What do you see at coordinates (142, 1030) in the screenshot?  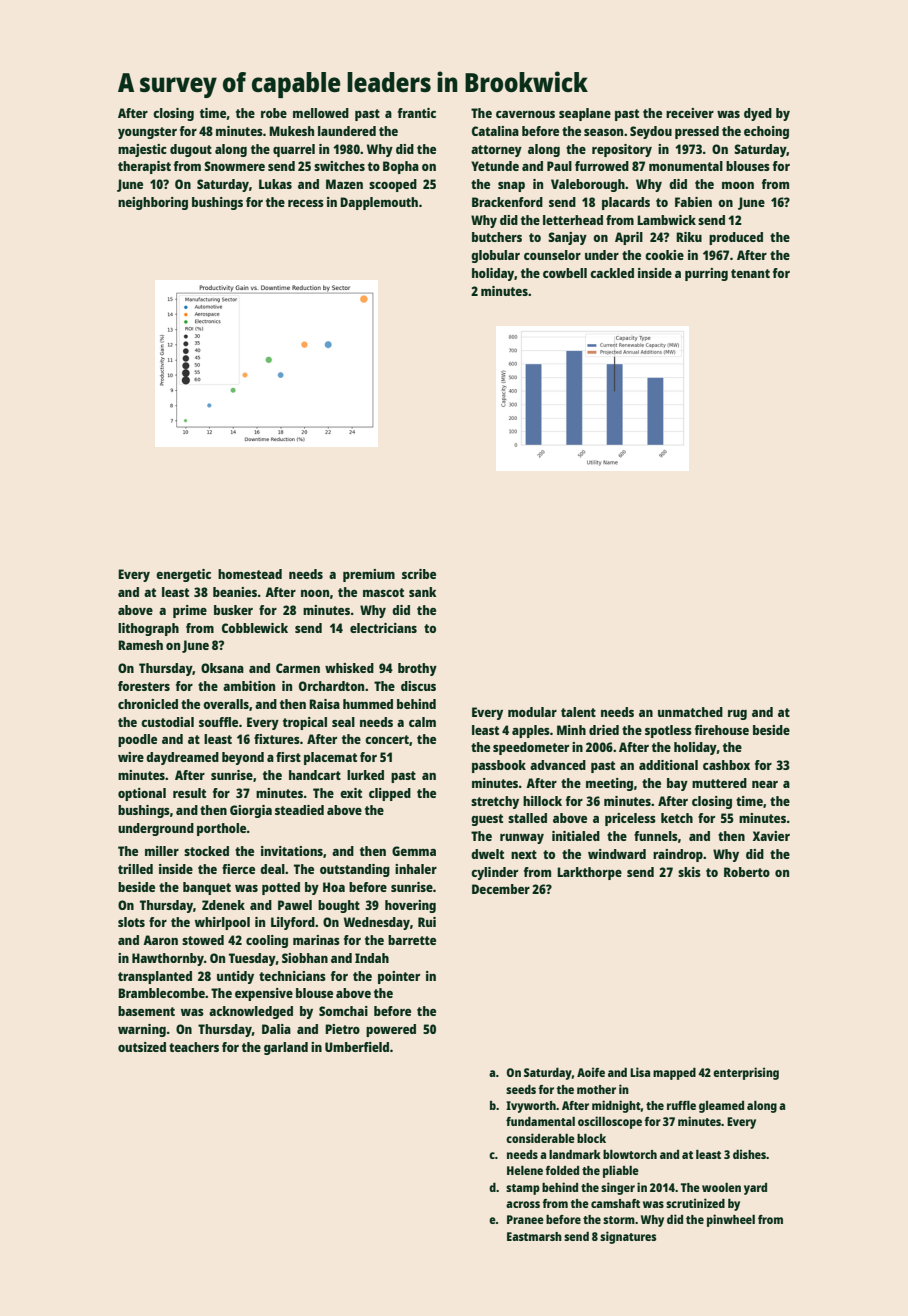 I see `warning` at bounding box center [142, 1030].
